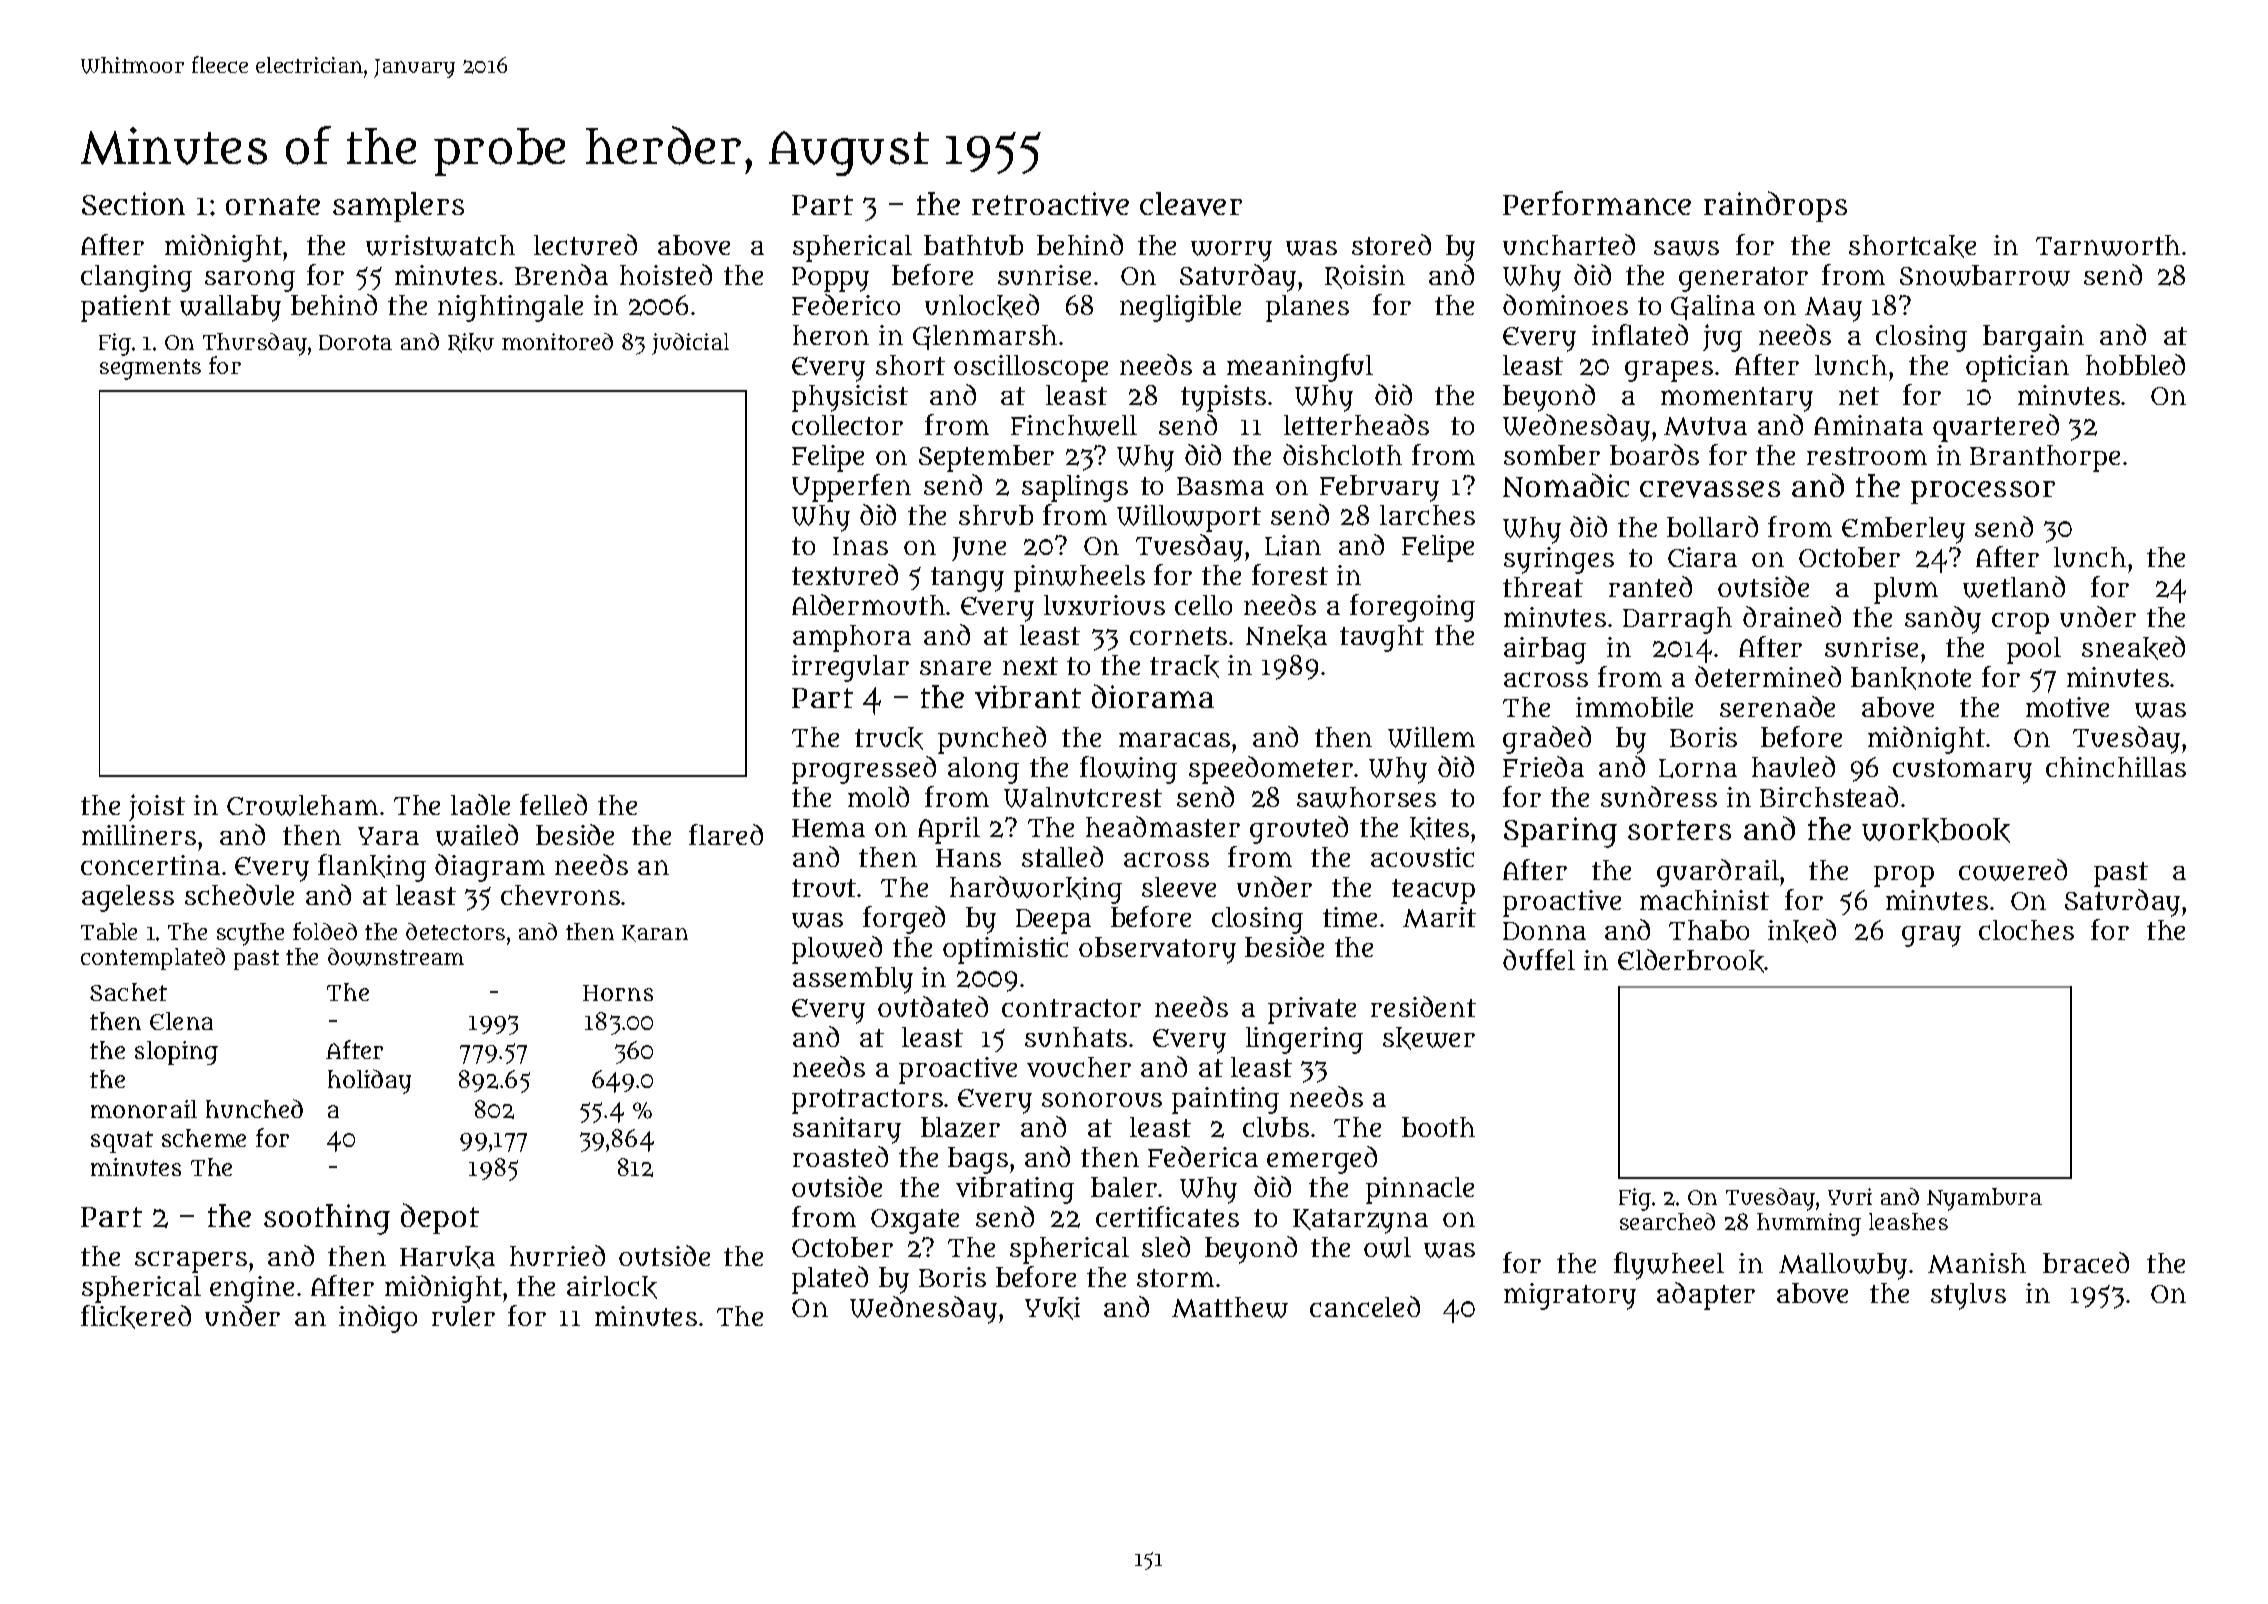  Describe the element at coordinates (1342, 454) in the screenshot. I see `dishcloth` at that location.
